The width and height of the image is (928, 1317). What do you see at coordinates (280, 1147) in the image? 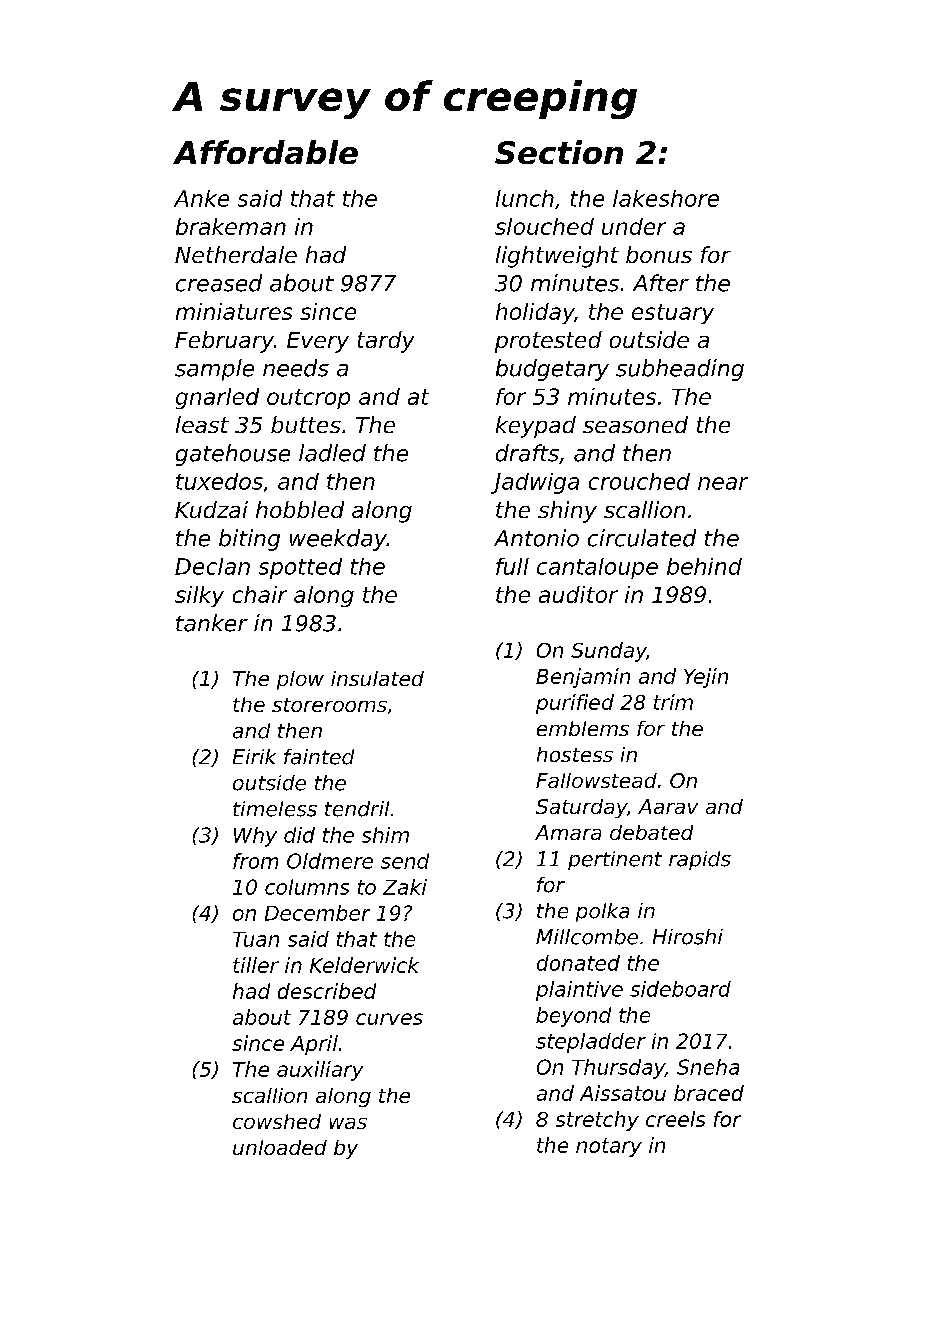
I see `unloaded` at bounding box center [280, 1147].
